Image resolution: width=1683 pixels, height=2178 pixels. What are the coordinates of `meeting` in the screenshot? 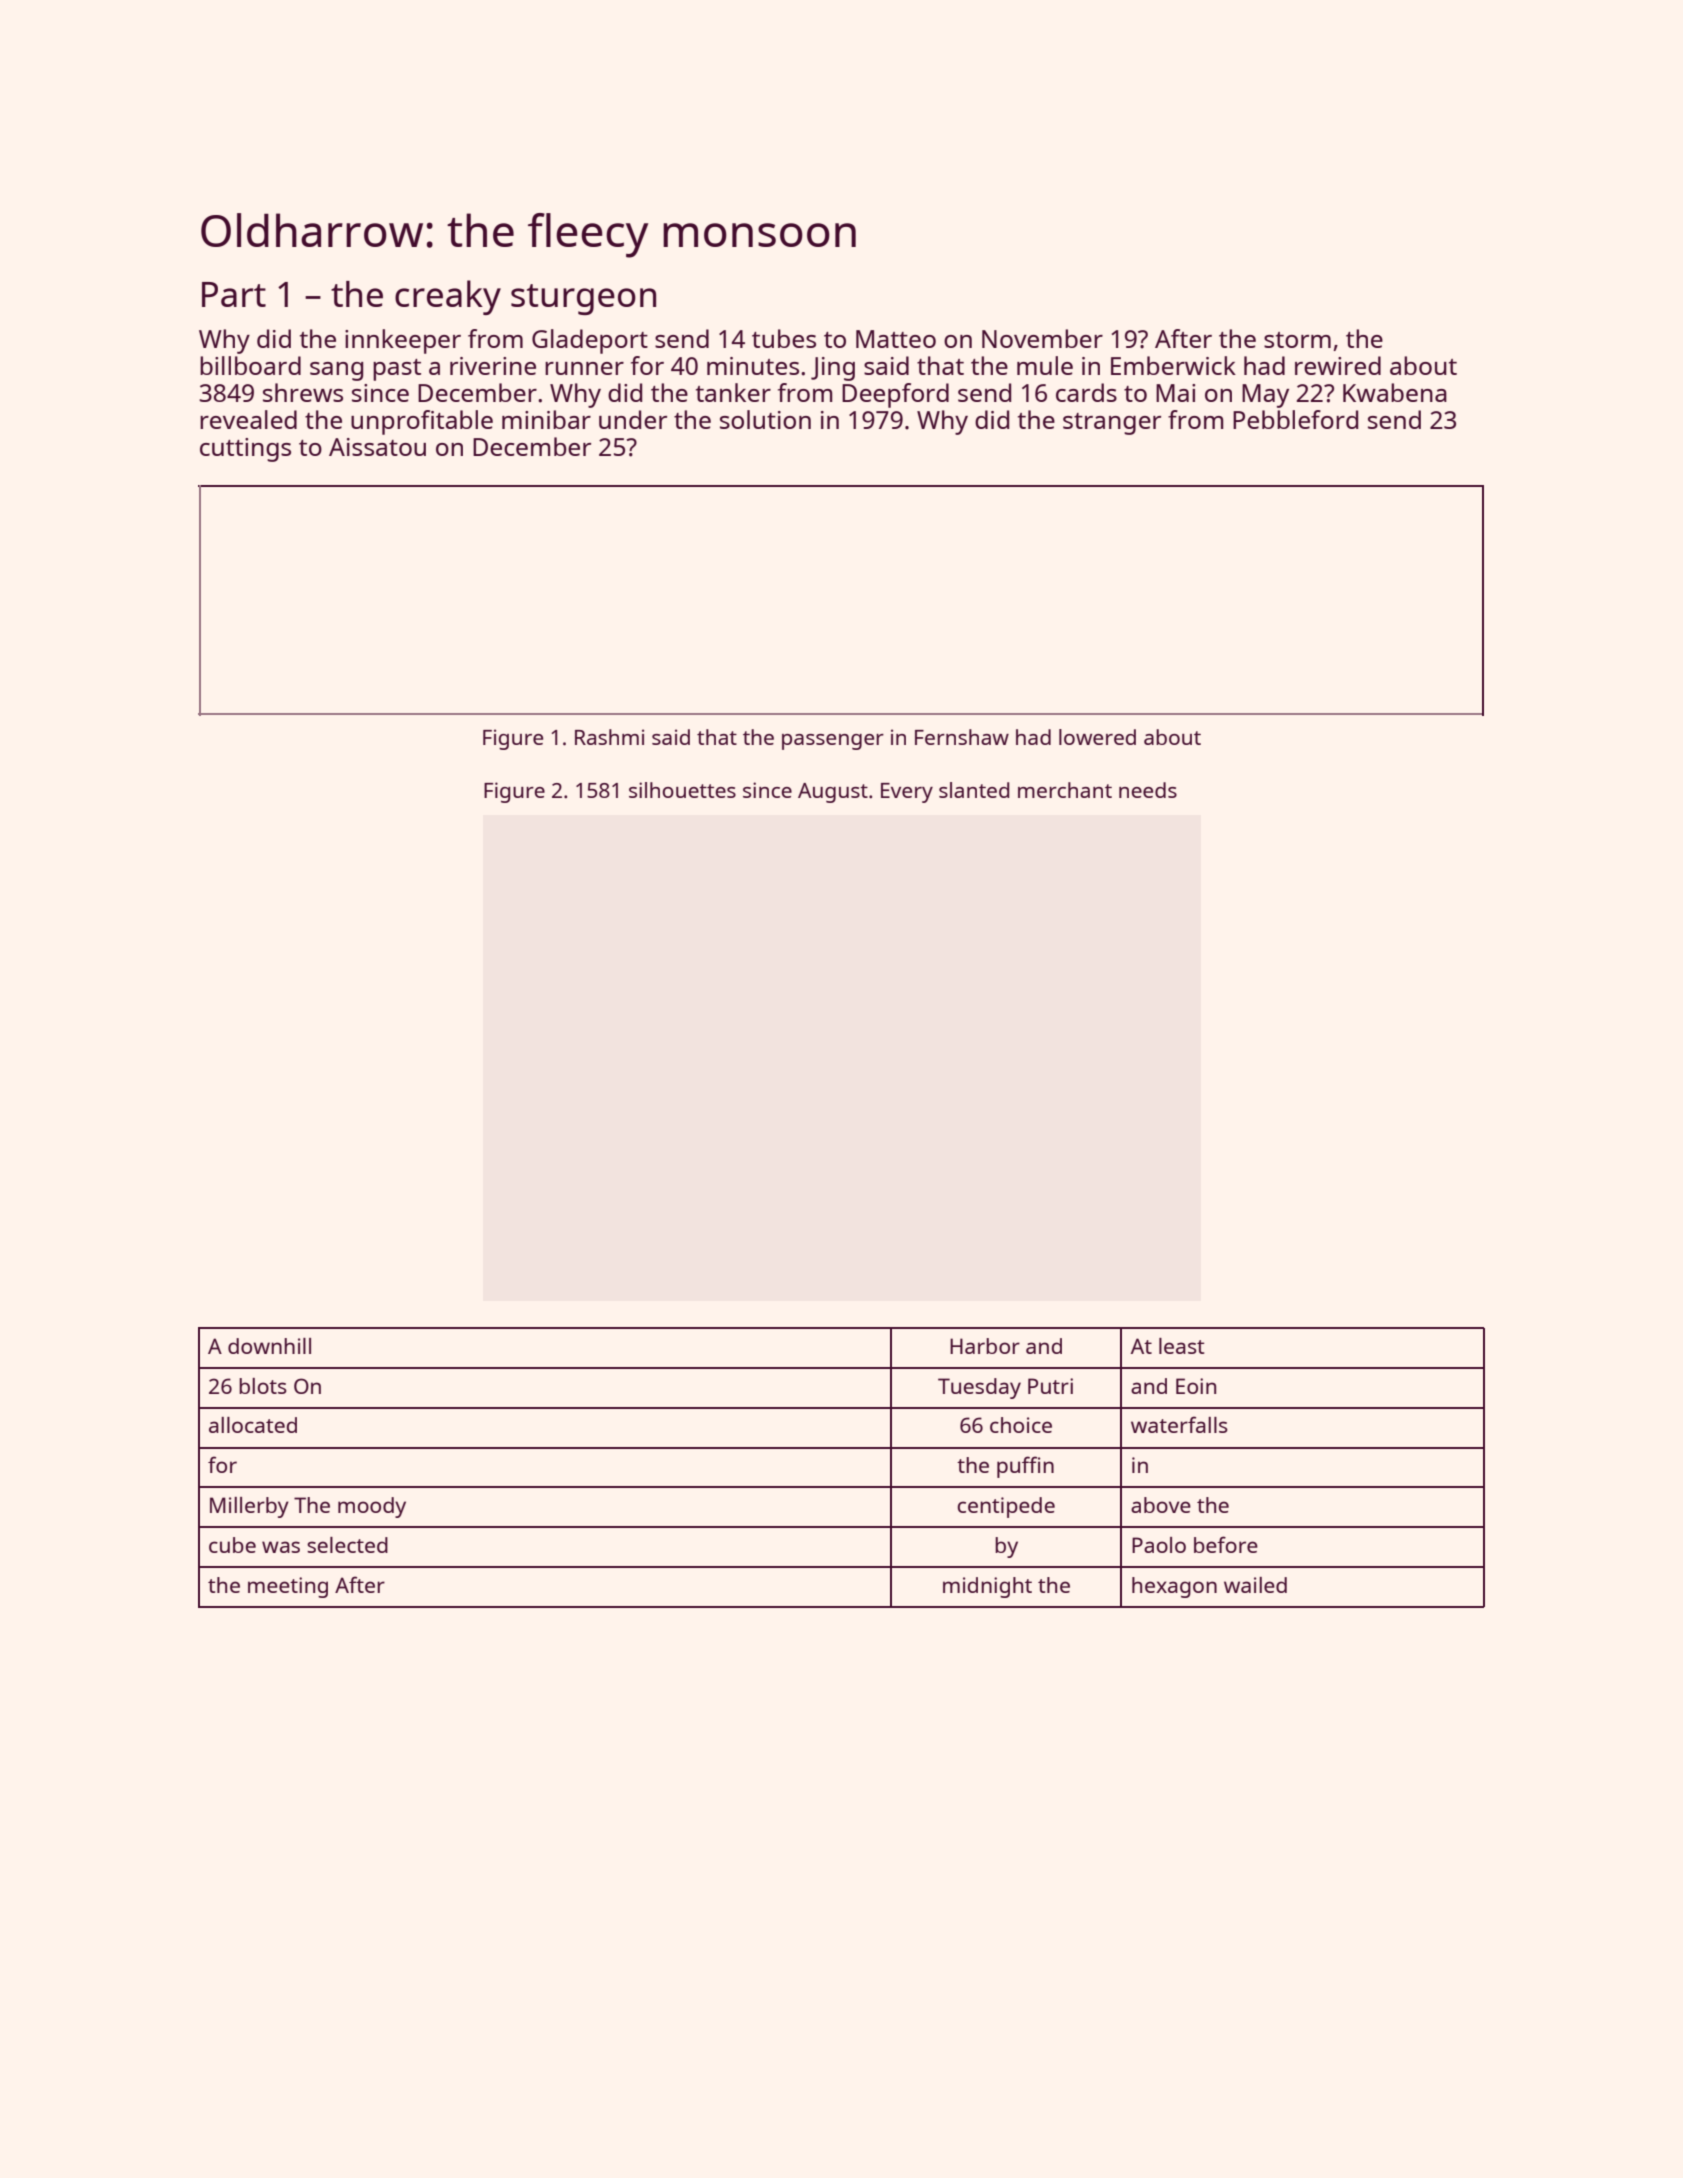 It's located at (288, 1587).
